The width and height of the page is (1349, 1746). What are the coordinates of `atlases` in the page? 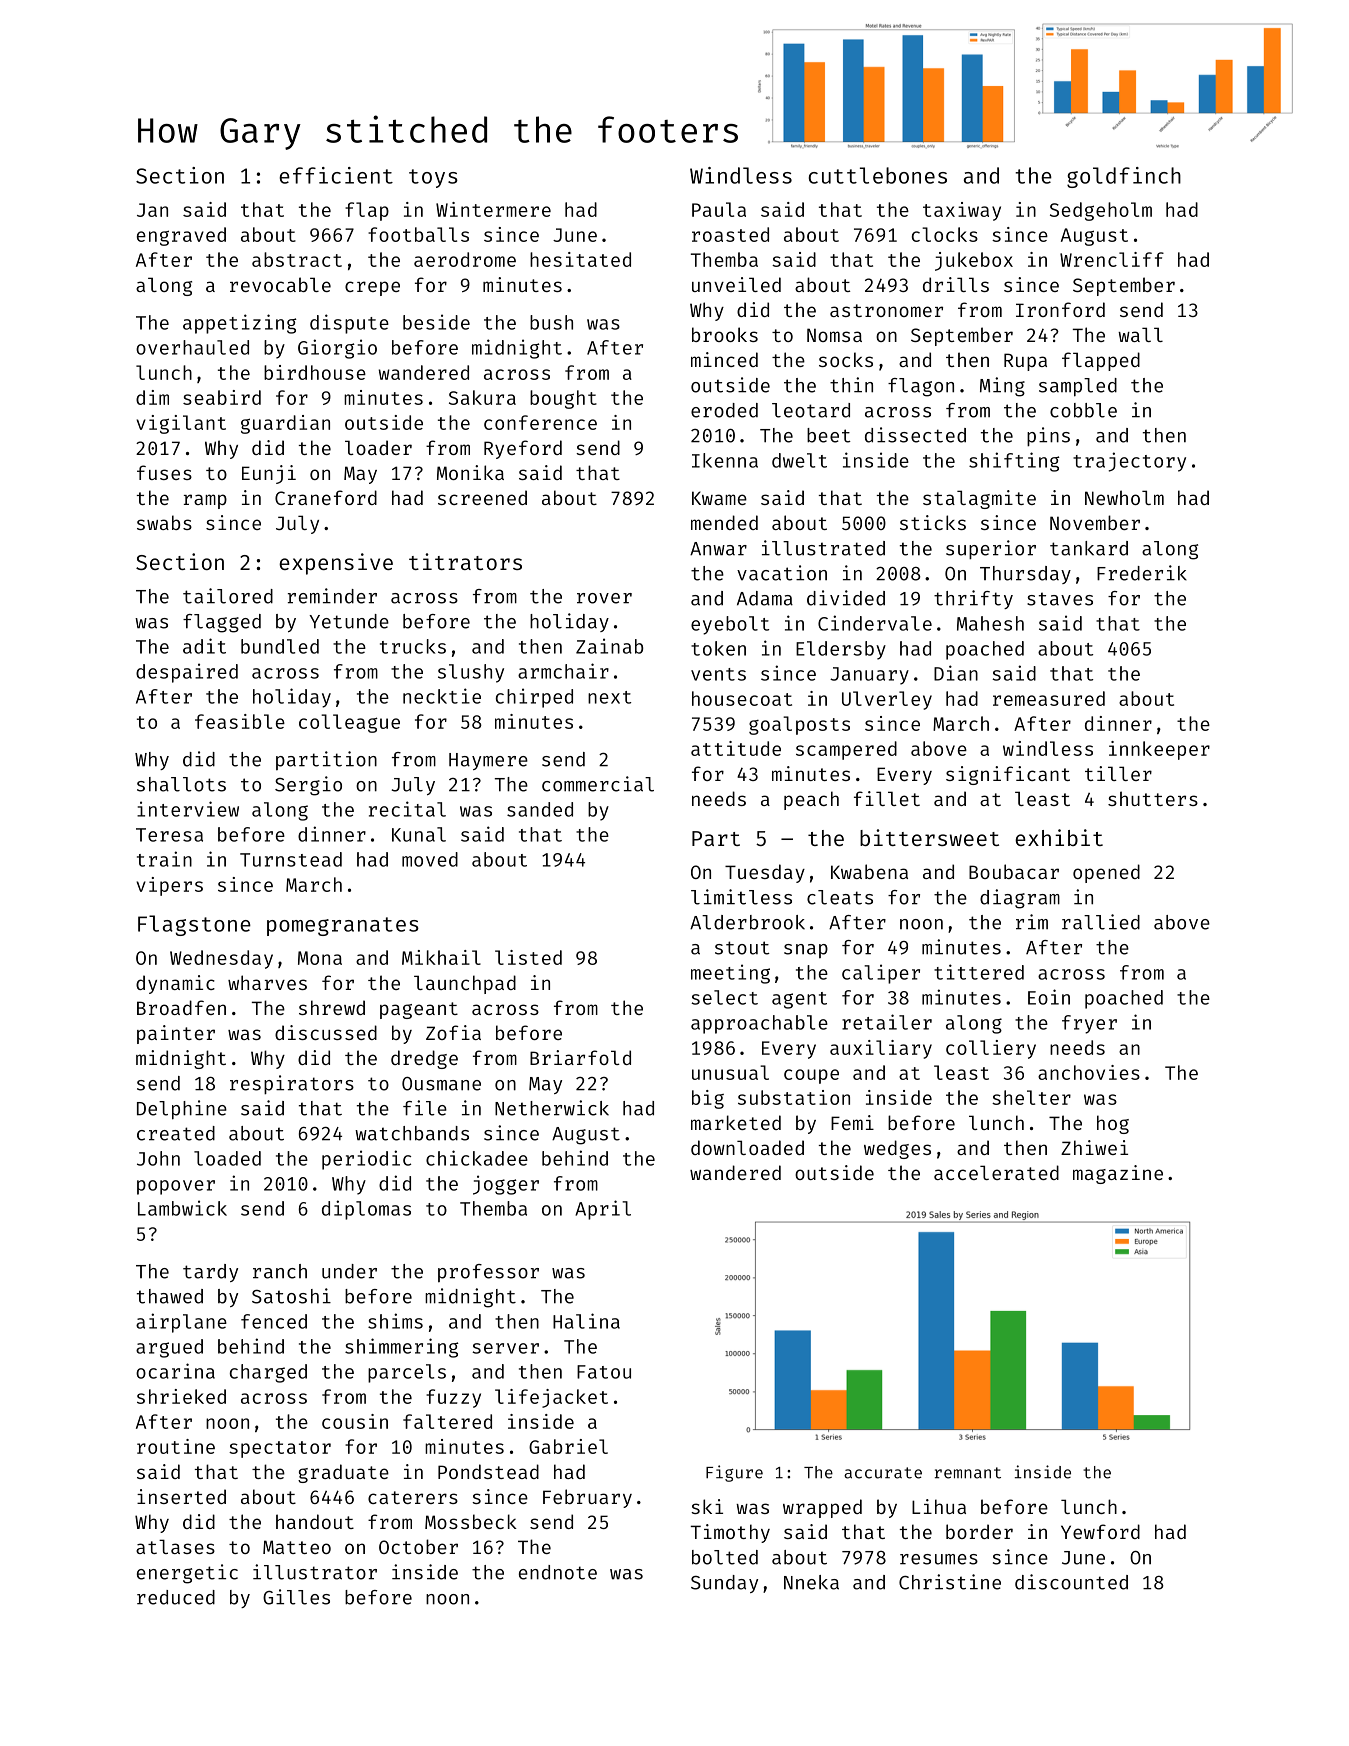 It's located at (175, 1546).
